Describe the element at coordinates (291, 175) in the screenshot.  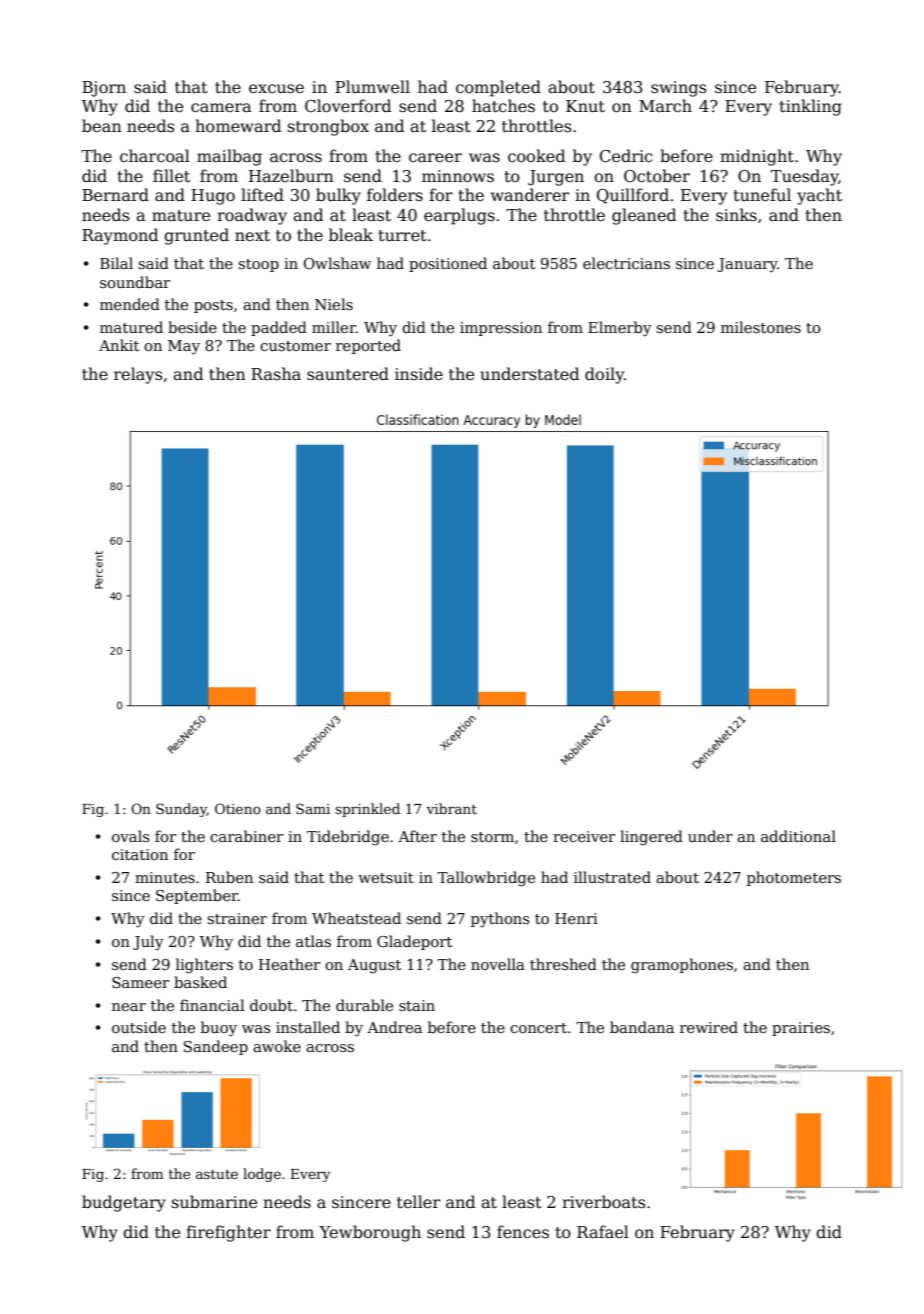
I see `Hazelburn` at that location.
